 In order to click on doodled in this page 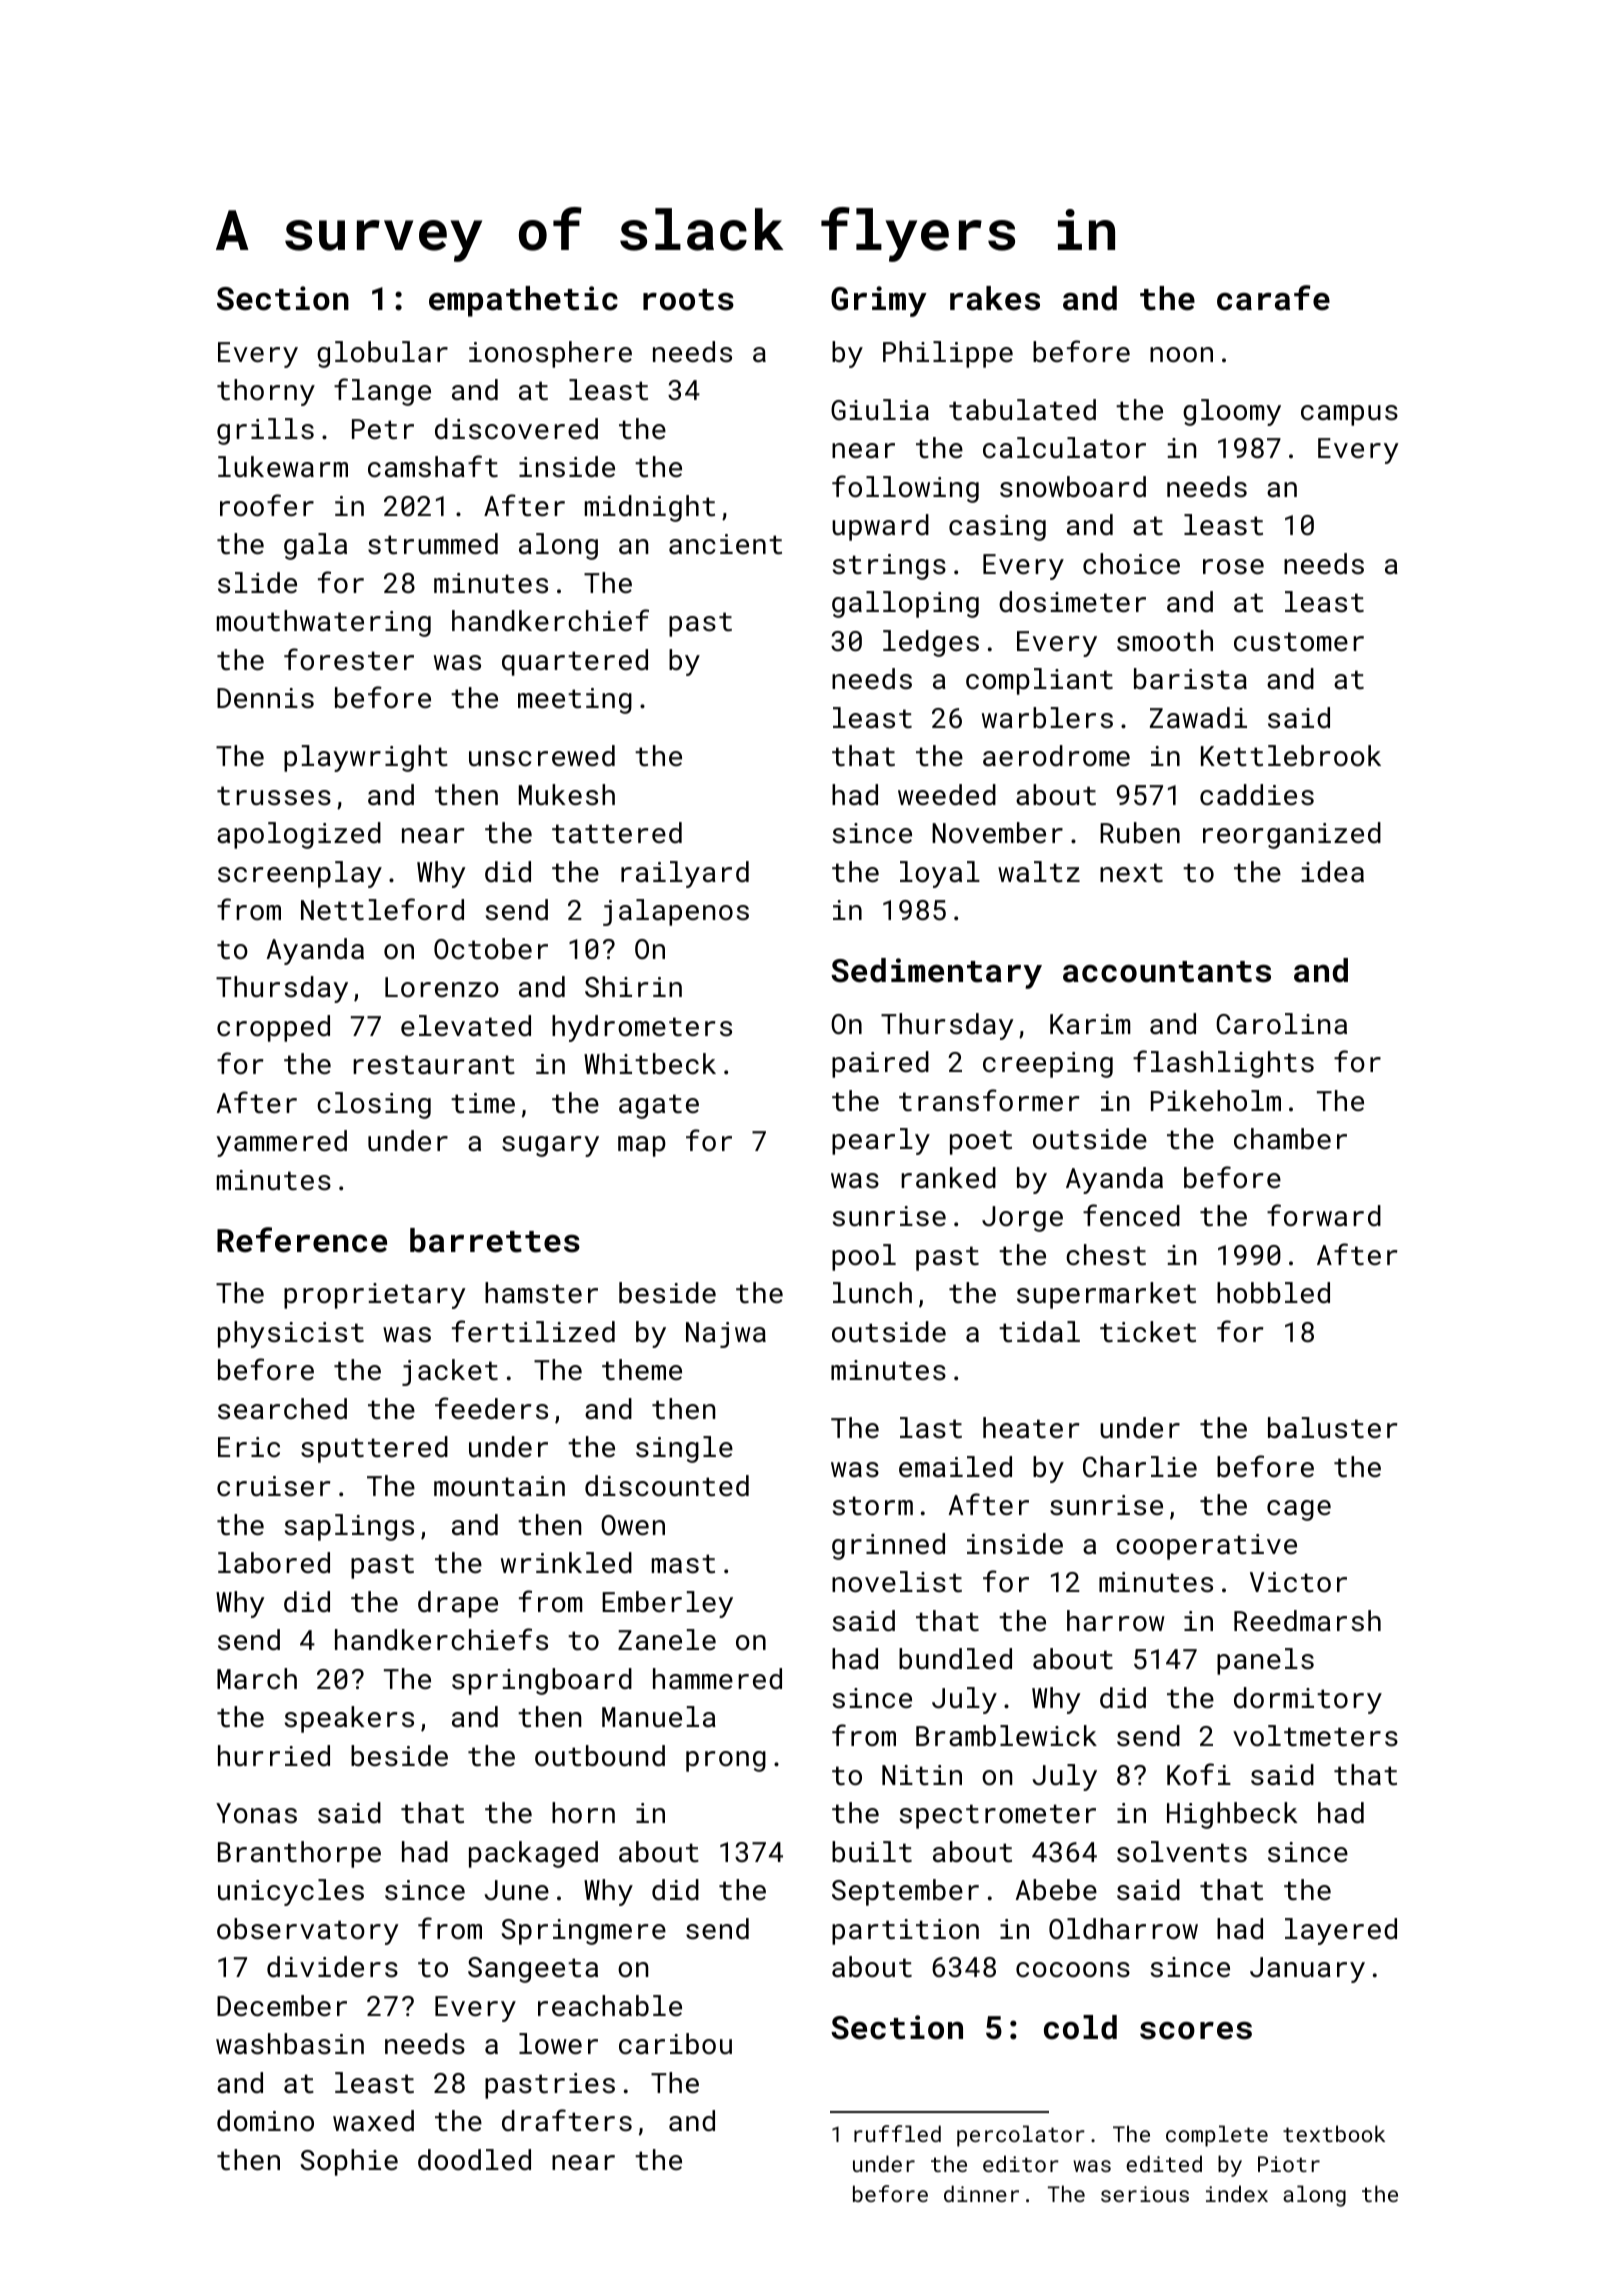, I will do `click(474, 2160)`.
